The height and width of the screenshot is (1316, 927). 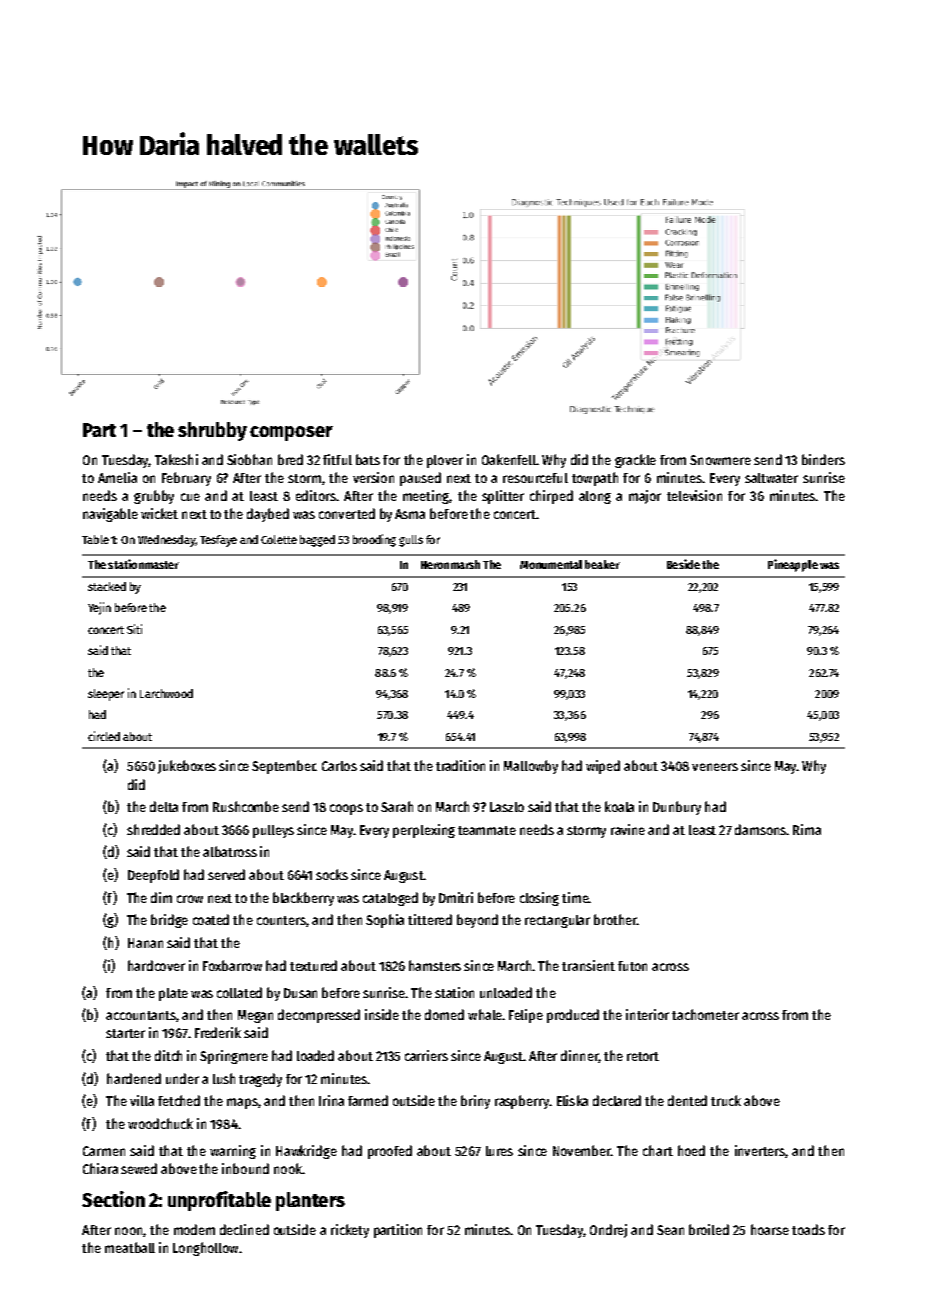 I want to click on chirped, so click(x=551, y=497).
